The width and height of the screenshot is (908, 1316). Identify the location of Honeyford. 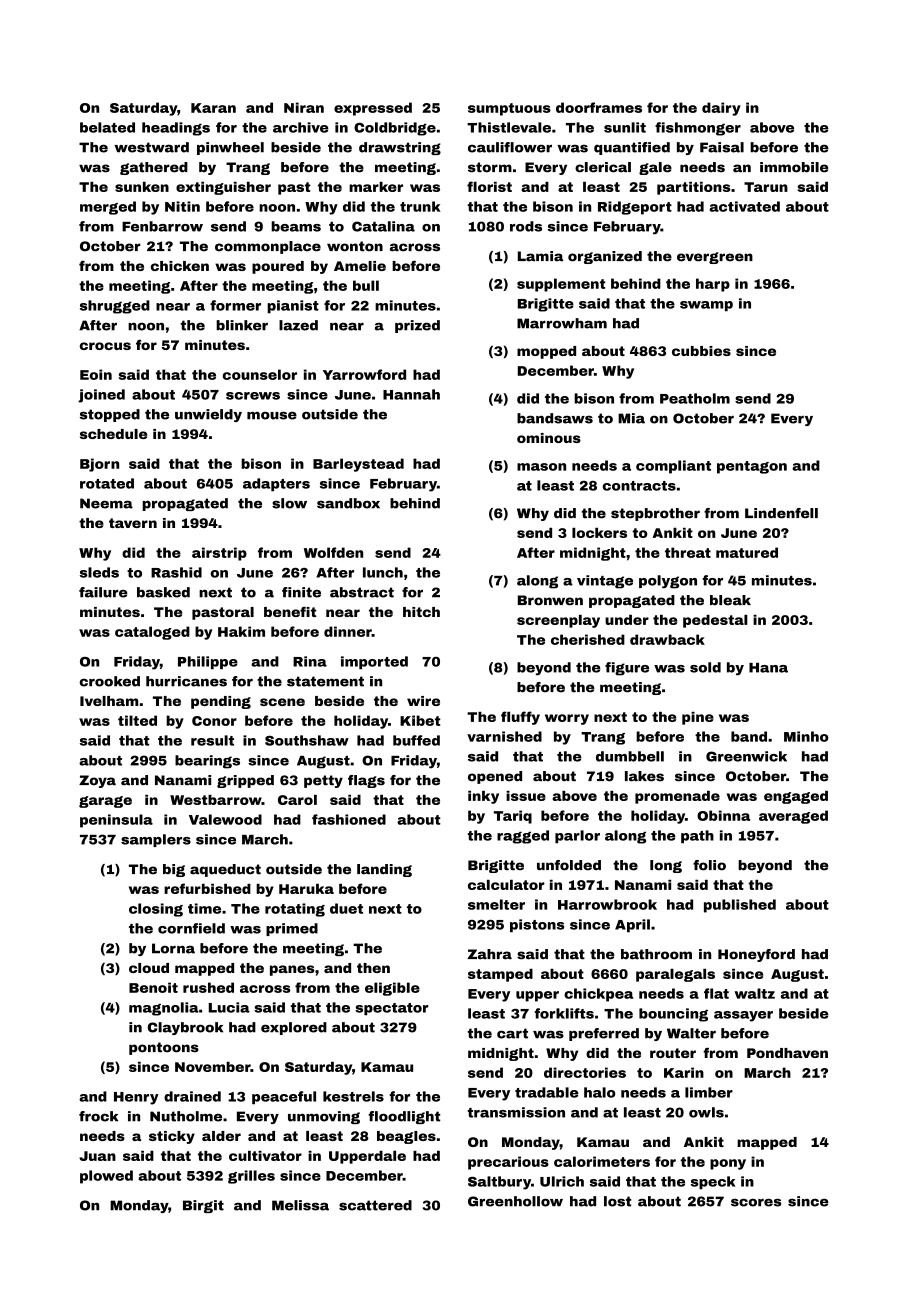
(756, 955).
